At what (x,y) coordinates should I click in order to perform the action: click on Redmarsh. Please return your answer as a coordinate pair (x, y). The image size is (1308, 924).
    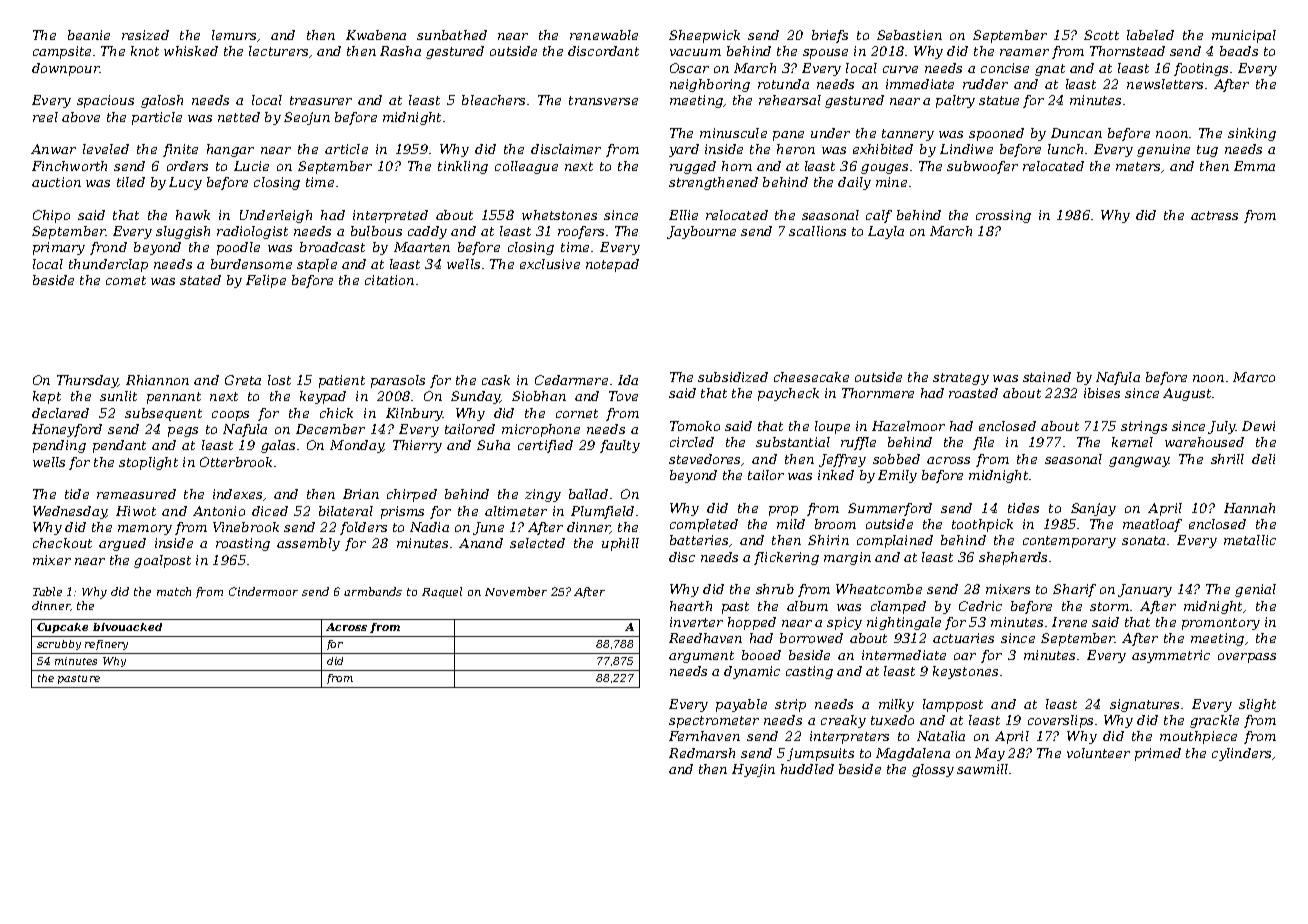
    Looking at the image, I should click on (702, 753).
